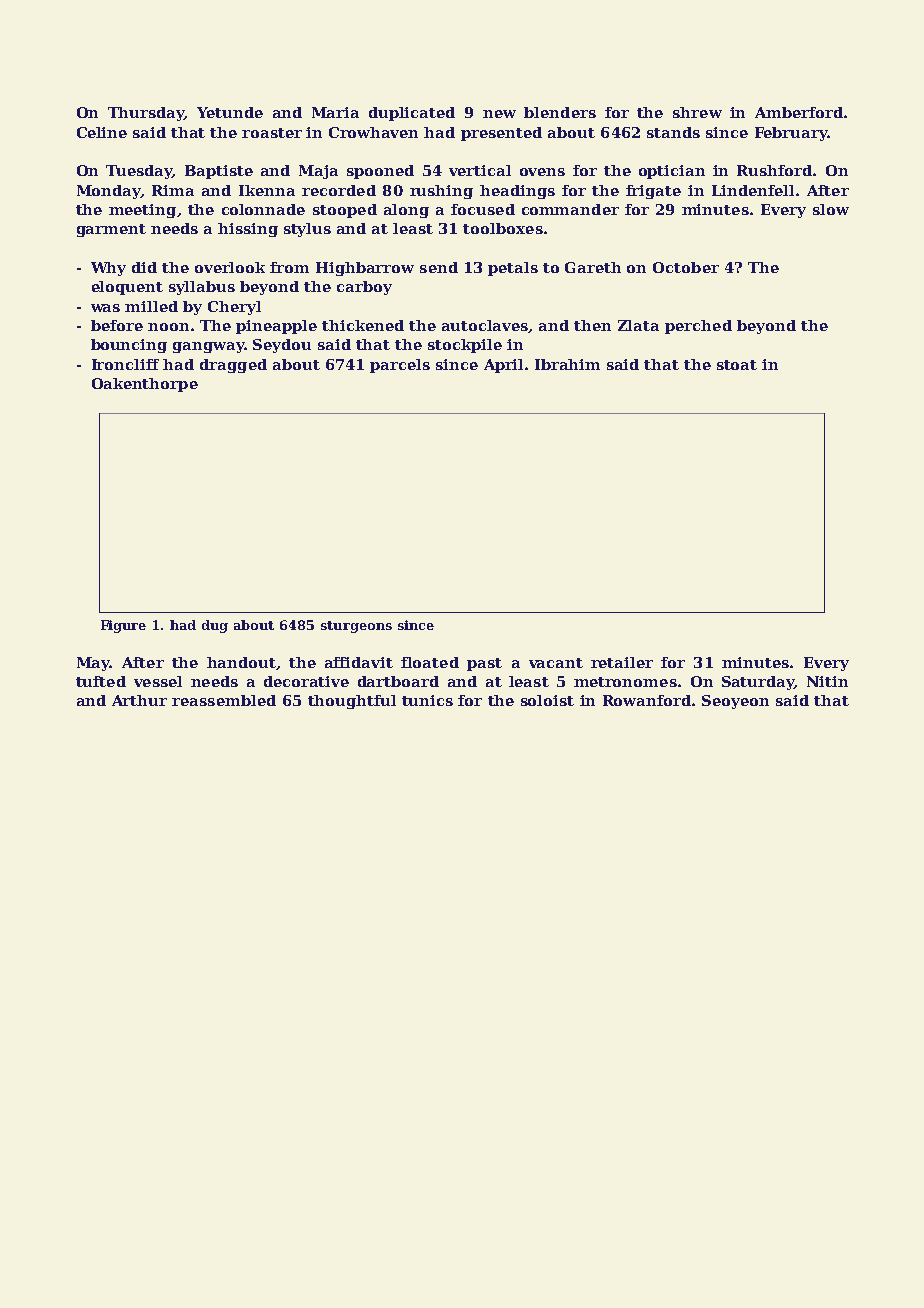  What do you see at coordinates (173, 190) in the document?
I see `Rima` at bounding box center [173, 190].
